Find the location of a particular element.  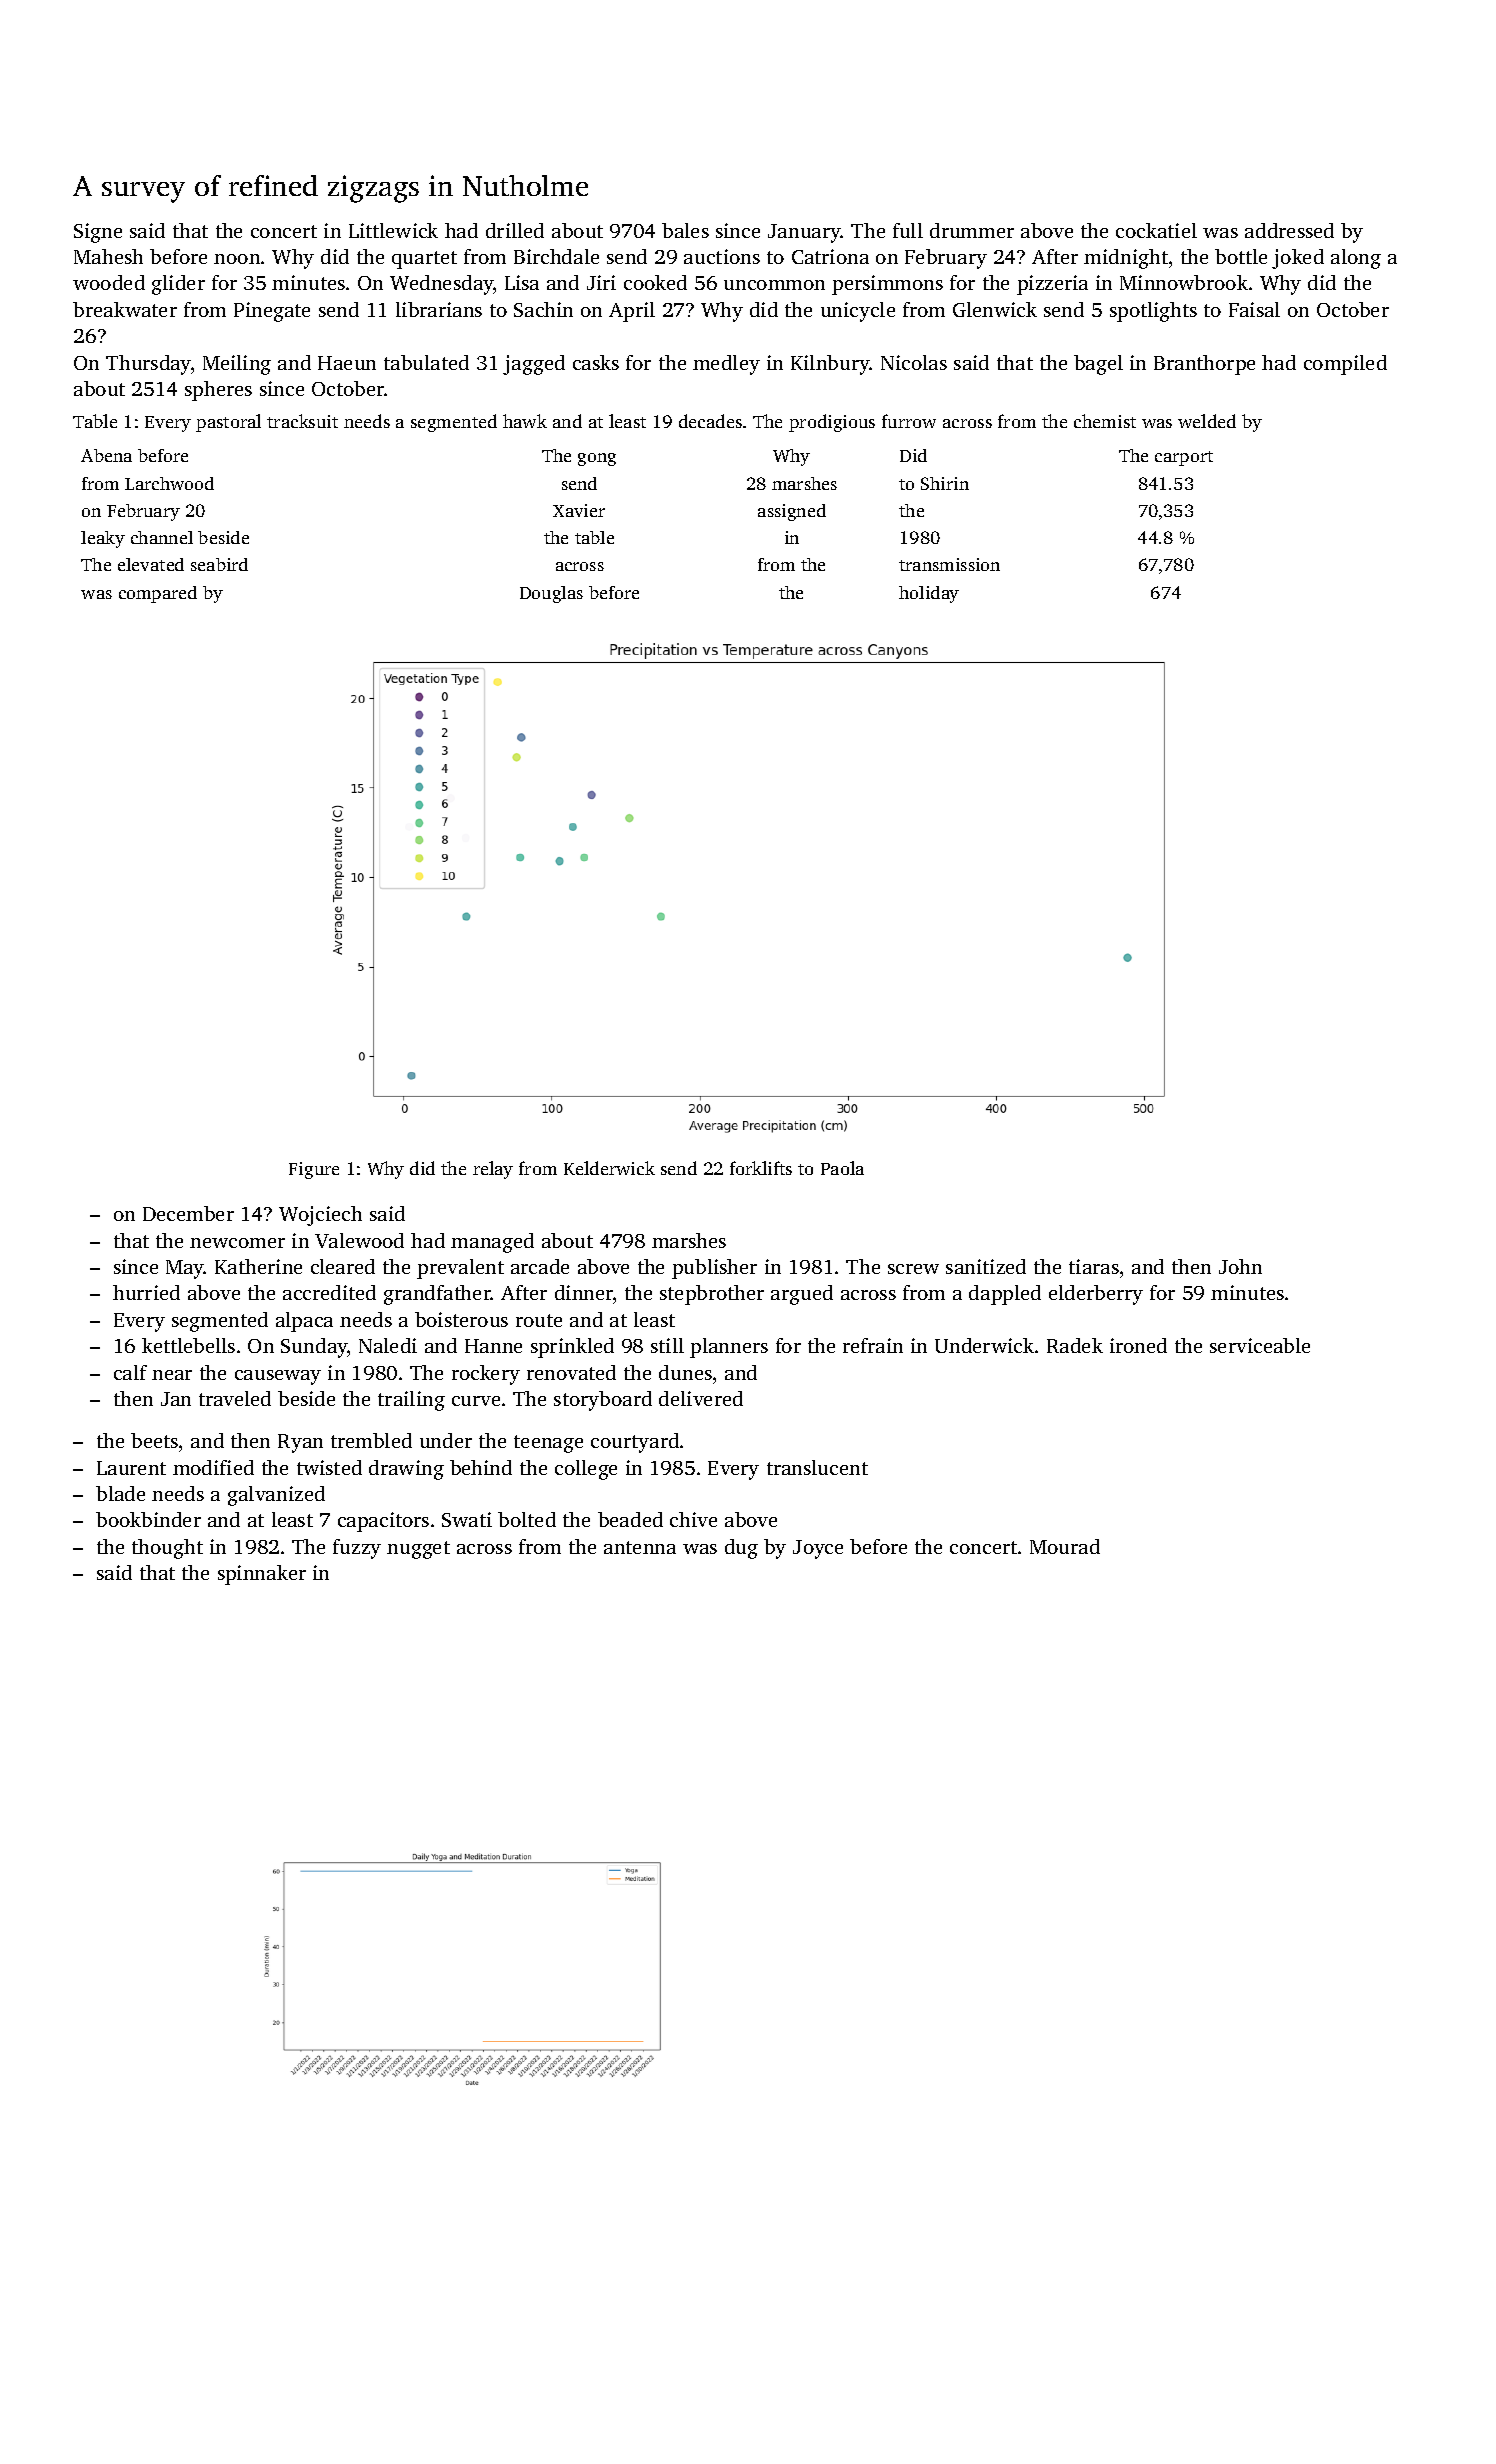

John is located at coordinates (1240, 1266).
